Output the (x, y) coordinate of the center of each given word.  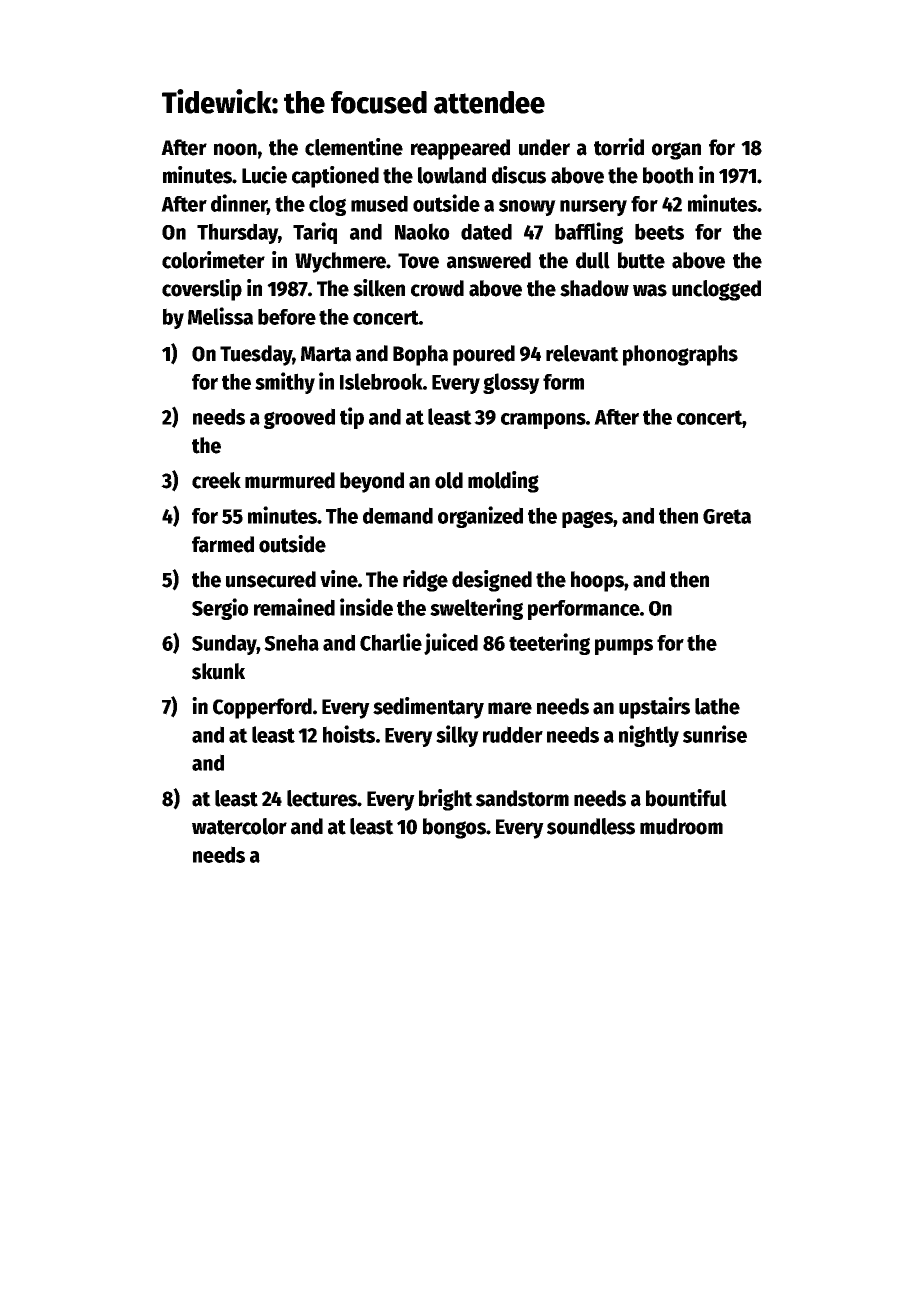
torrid (619, 147)
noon (235, 149)
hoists (349, 734)
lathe (717, 706)
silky (457, 736)
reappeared (460, 149)
